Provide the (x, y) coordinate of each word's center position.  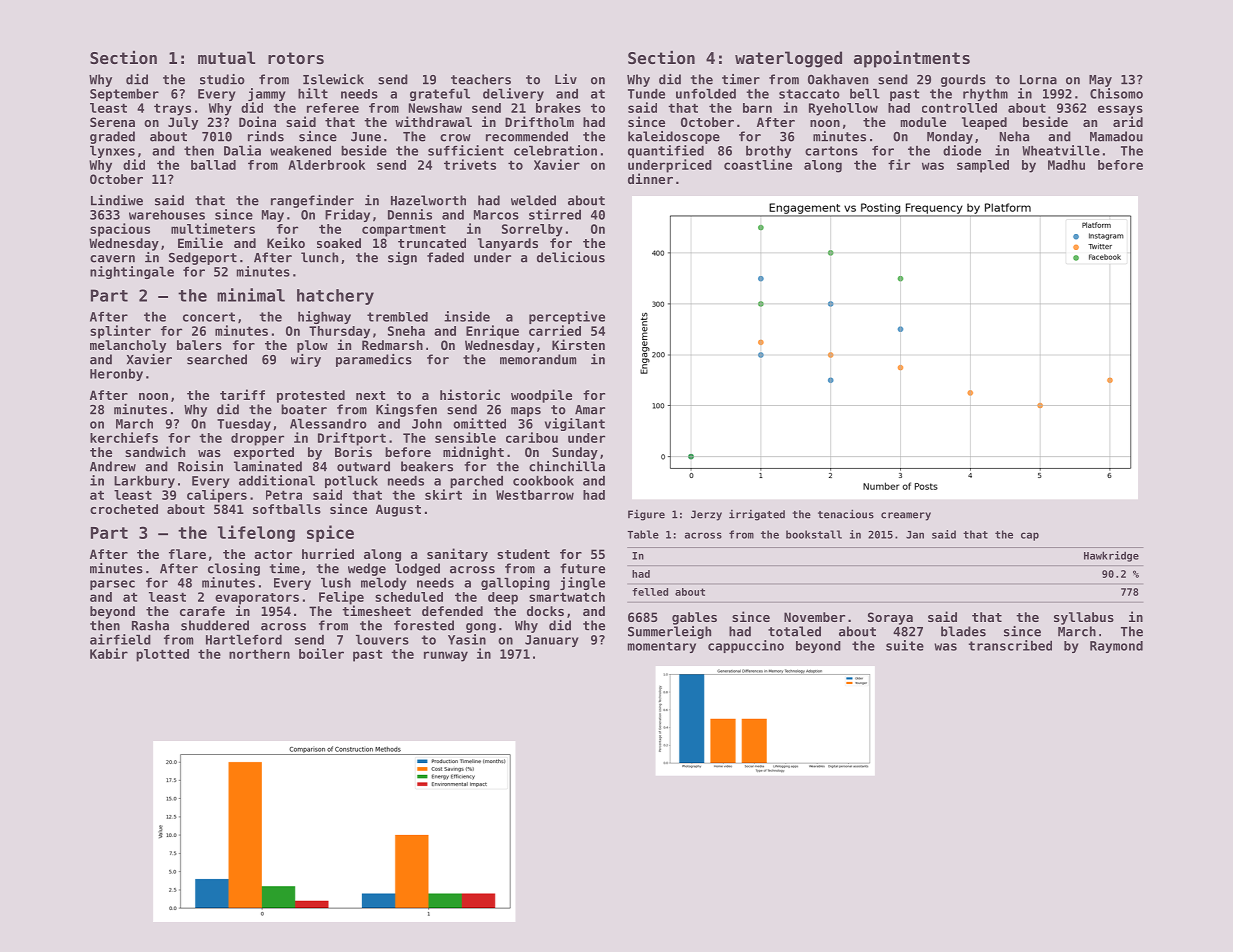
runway (446, 656)
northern (259, 654)
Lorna (1038, 80)
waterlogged (788, 59)
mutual (226, 57)
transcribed (1010, 645)
